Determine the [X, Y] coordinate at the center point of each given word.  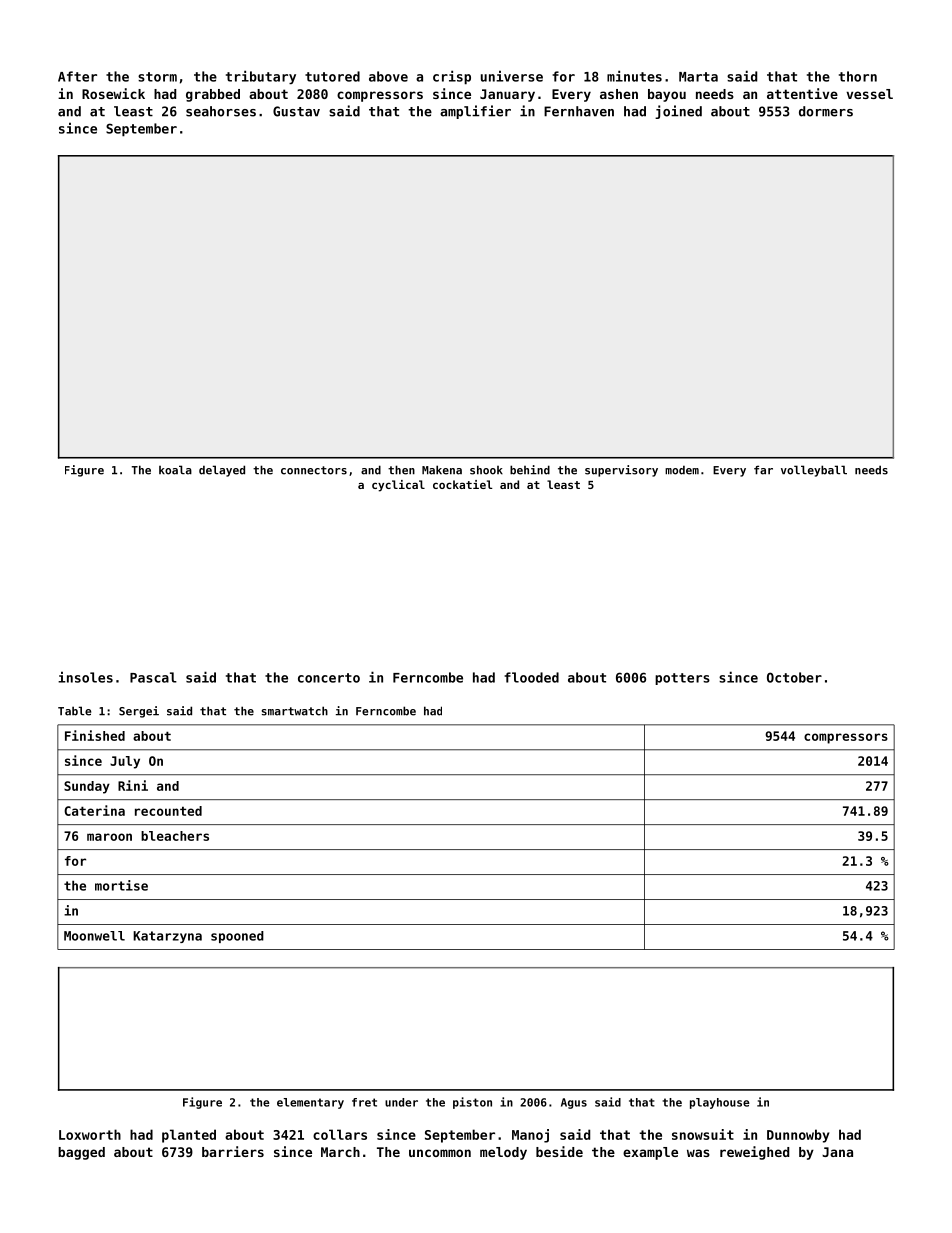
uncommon [440, 1153]
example [650, 1153]
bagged [81, 1153]
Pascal [153, 677]
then [401, 470]
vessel [869, 94]
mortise [121, 885]
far [763, 470]
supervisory [621, 471]
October [794, 677]
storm [157, 77]
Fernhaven [579, 111]
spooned [237, 937]
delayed [222, 471]
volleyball [814, 471]
